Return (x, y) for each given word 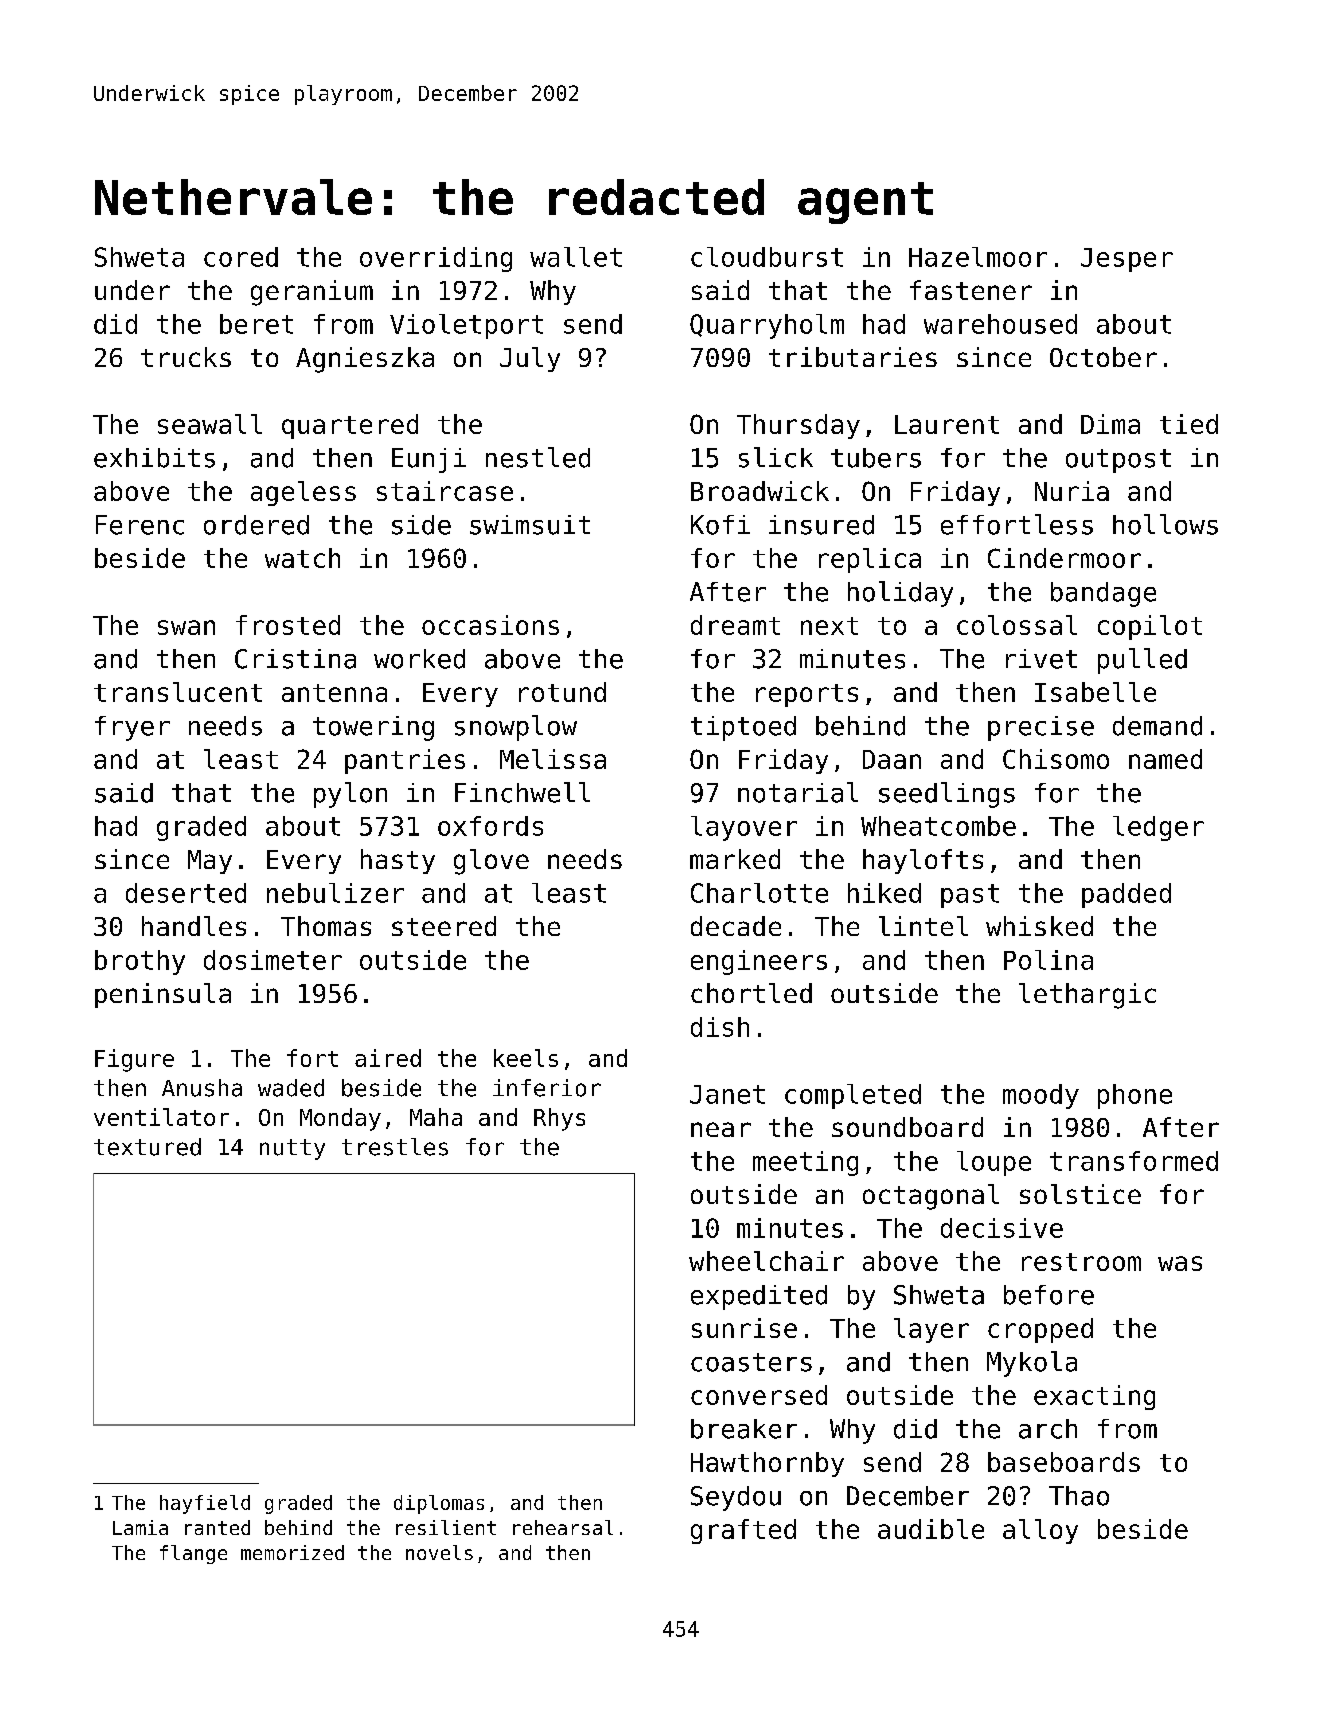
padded (1126, 895)
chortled (751, 993)
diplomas (439, 1504)
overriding (436, 259)
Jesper (1127, 260)
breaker (744, 1429)
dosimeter (273, 960)
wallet (576, 257)
